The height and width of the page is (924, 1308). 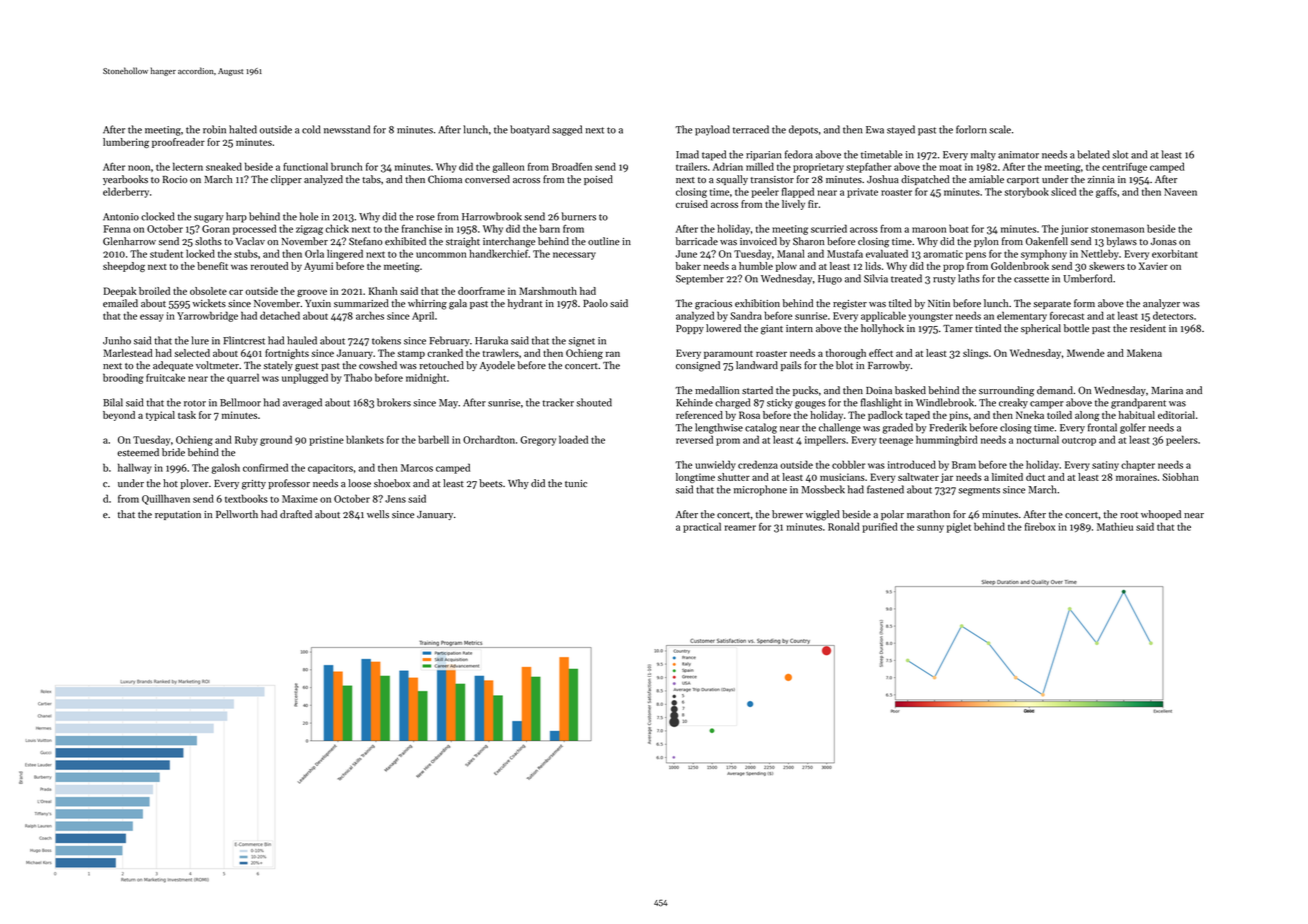 What do you see at coordinates (209, 303) in the page?
I see `wickets` at bounding box center [209, 303].
